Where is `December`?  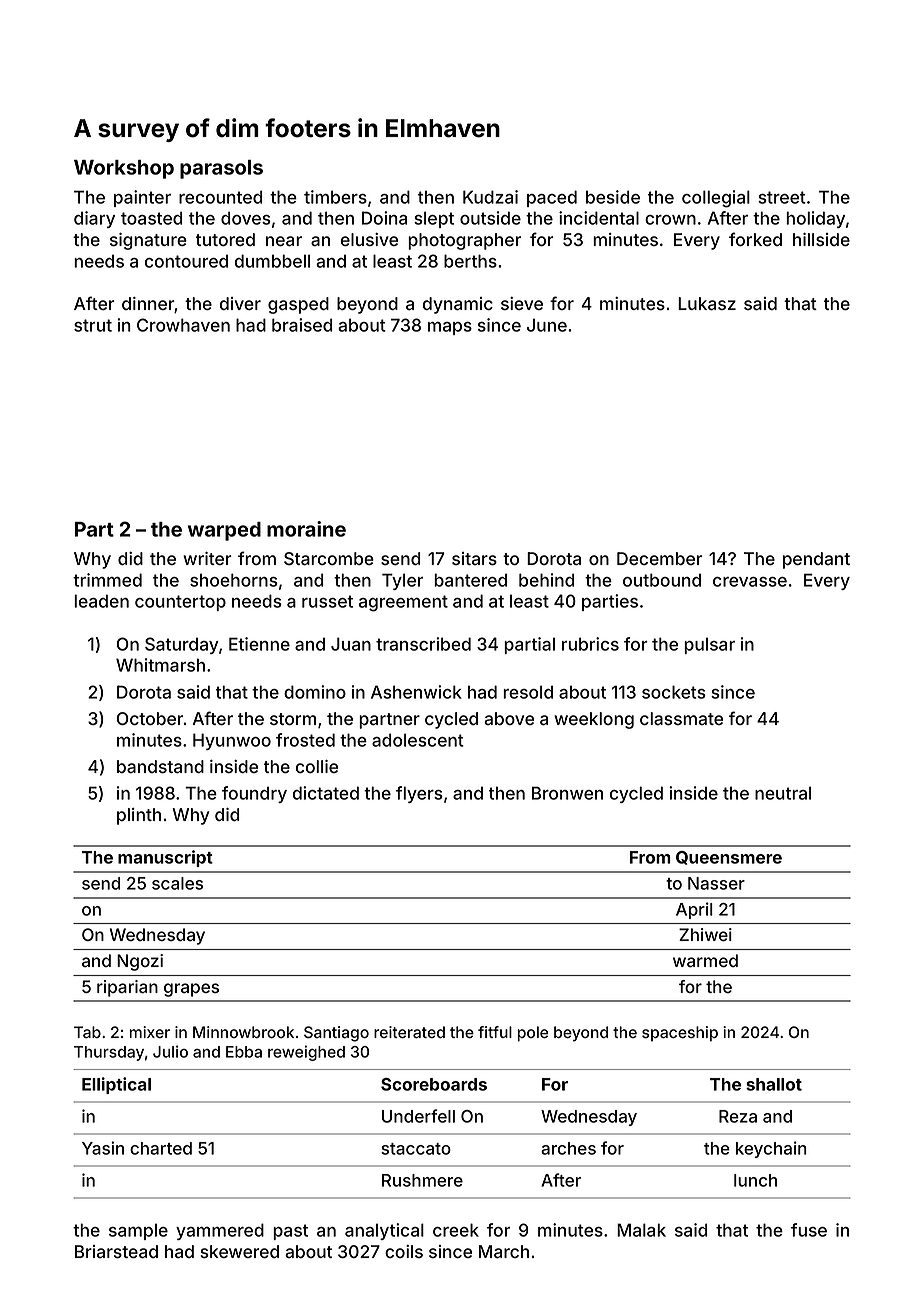 December is located at coordinates (659, 558).
